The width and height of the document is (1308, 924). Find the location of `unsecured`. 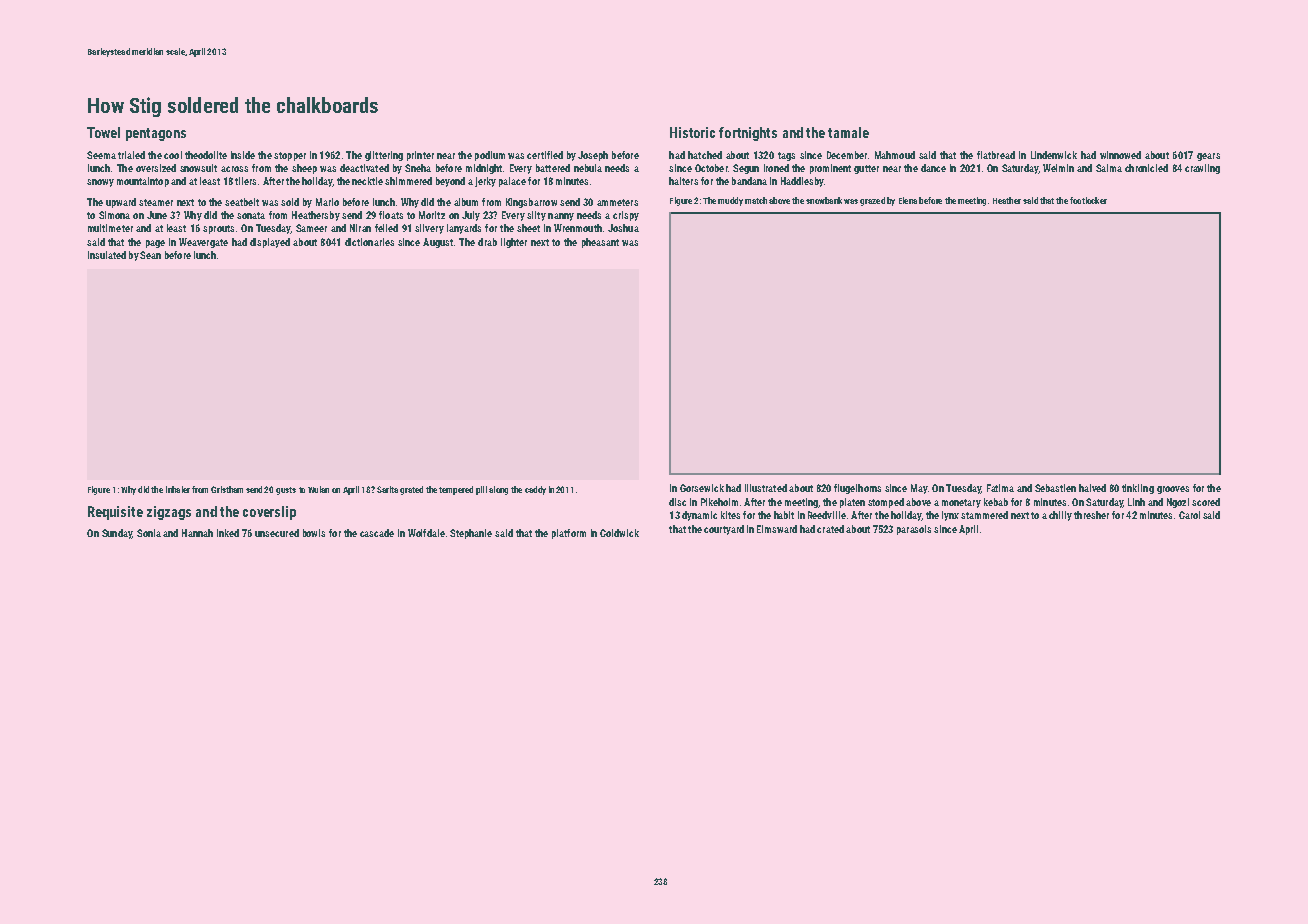

unsecured is located at coordinates (277, 533).
